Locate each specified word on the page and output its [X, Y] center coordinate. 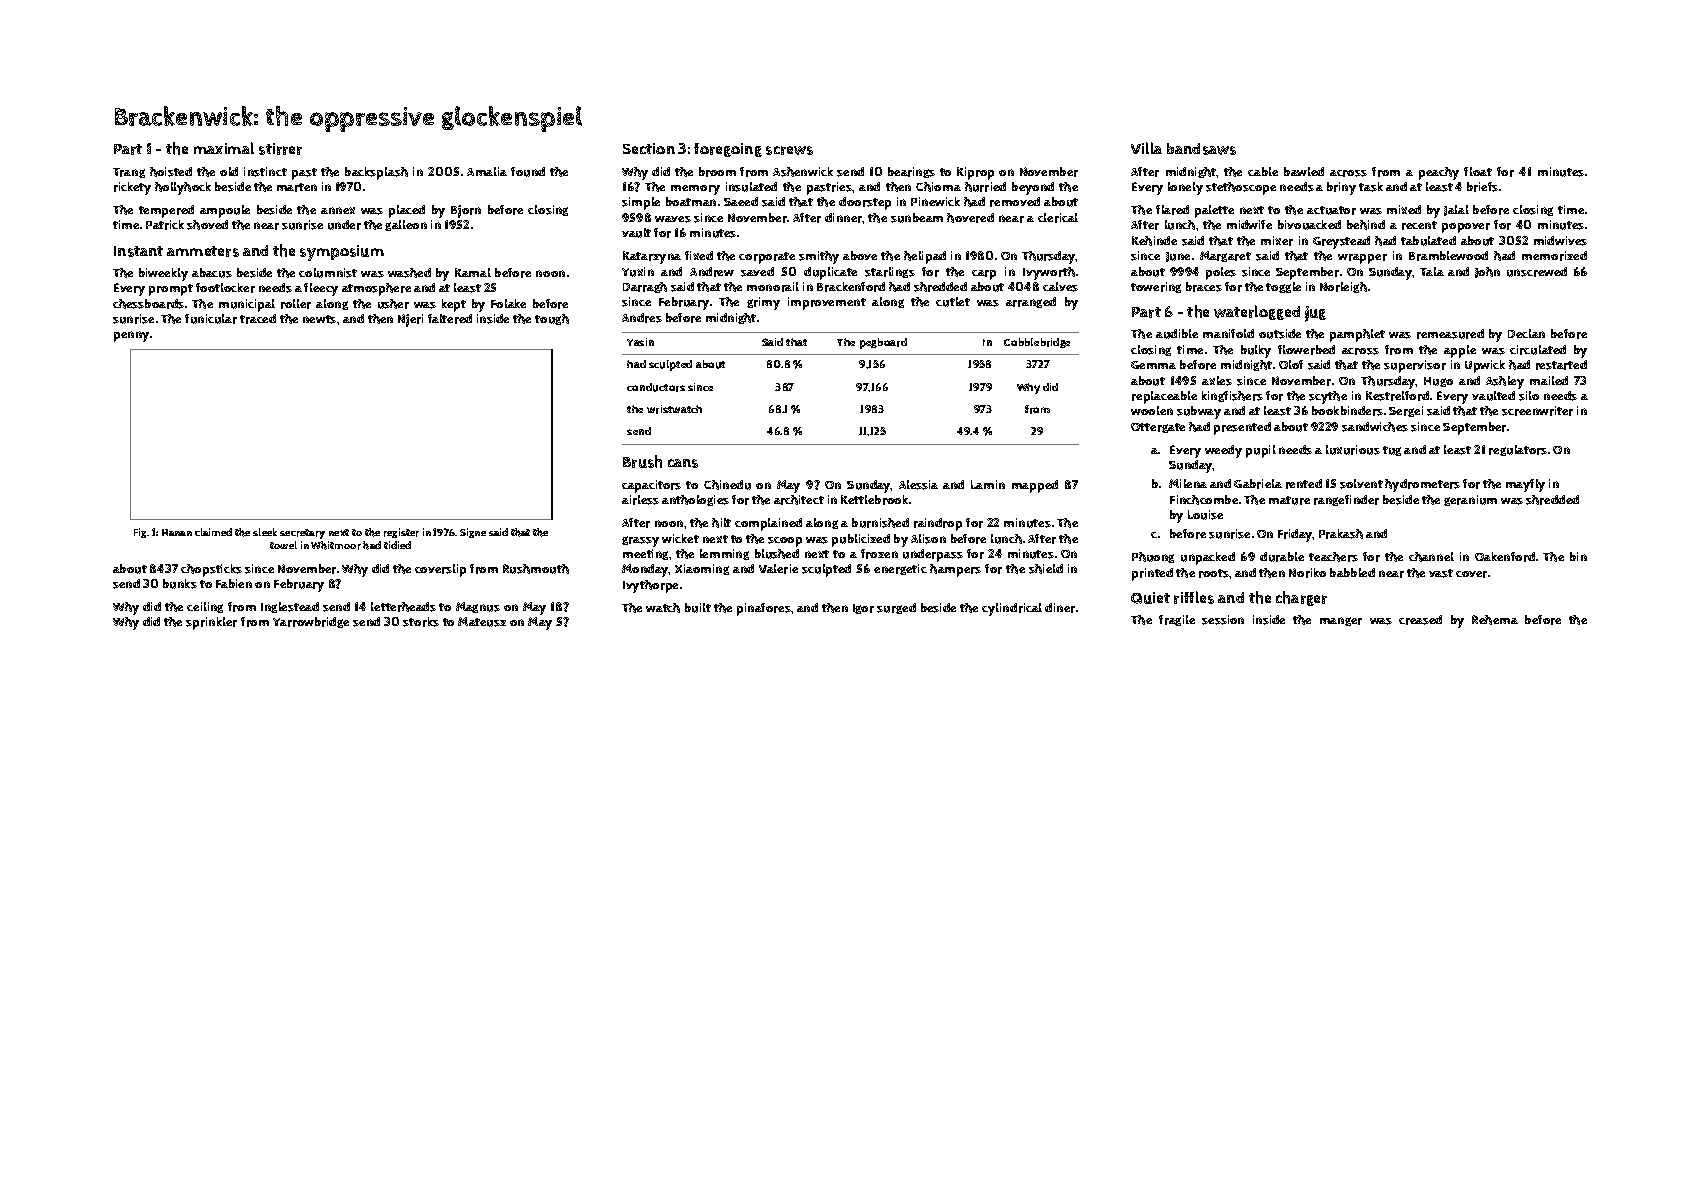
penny [131, 336]
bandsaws [1201, 149]
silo [1529, 396]
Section [649, 148]
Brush [642, 461]
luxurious [1353, 450]
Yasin [640, 342]
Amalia [487, 171]
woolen [1152, 410]
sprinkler [211, 623]
